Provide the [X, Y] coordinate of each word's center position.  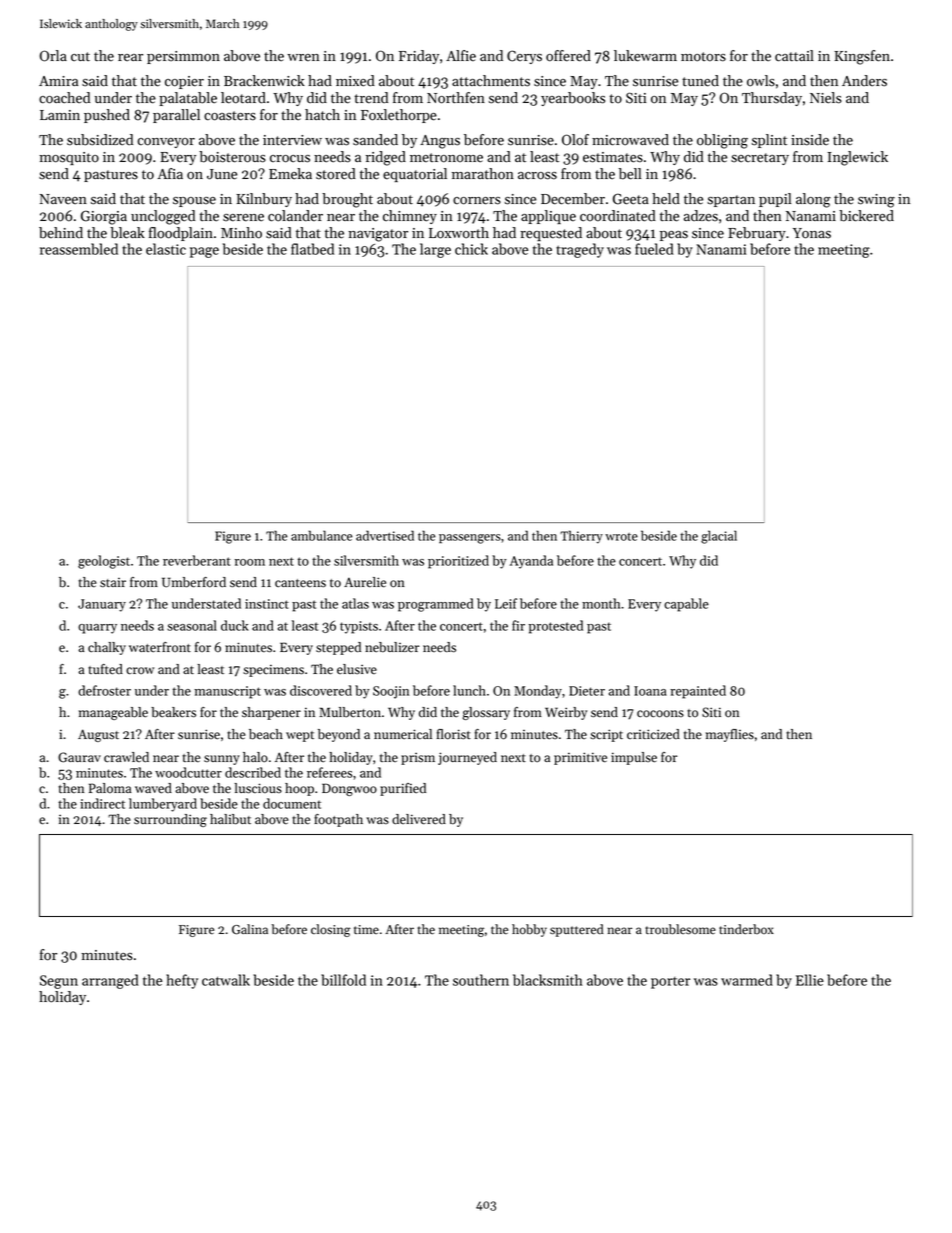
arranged [110, 981]
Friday [419, 57]
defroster [104, 690]
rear [130, 58]
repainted [698, 692]
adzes [701, 216]
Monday [538, 692]
